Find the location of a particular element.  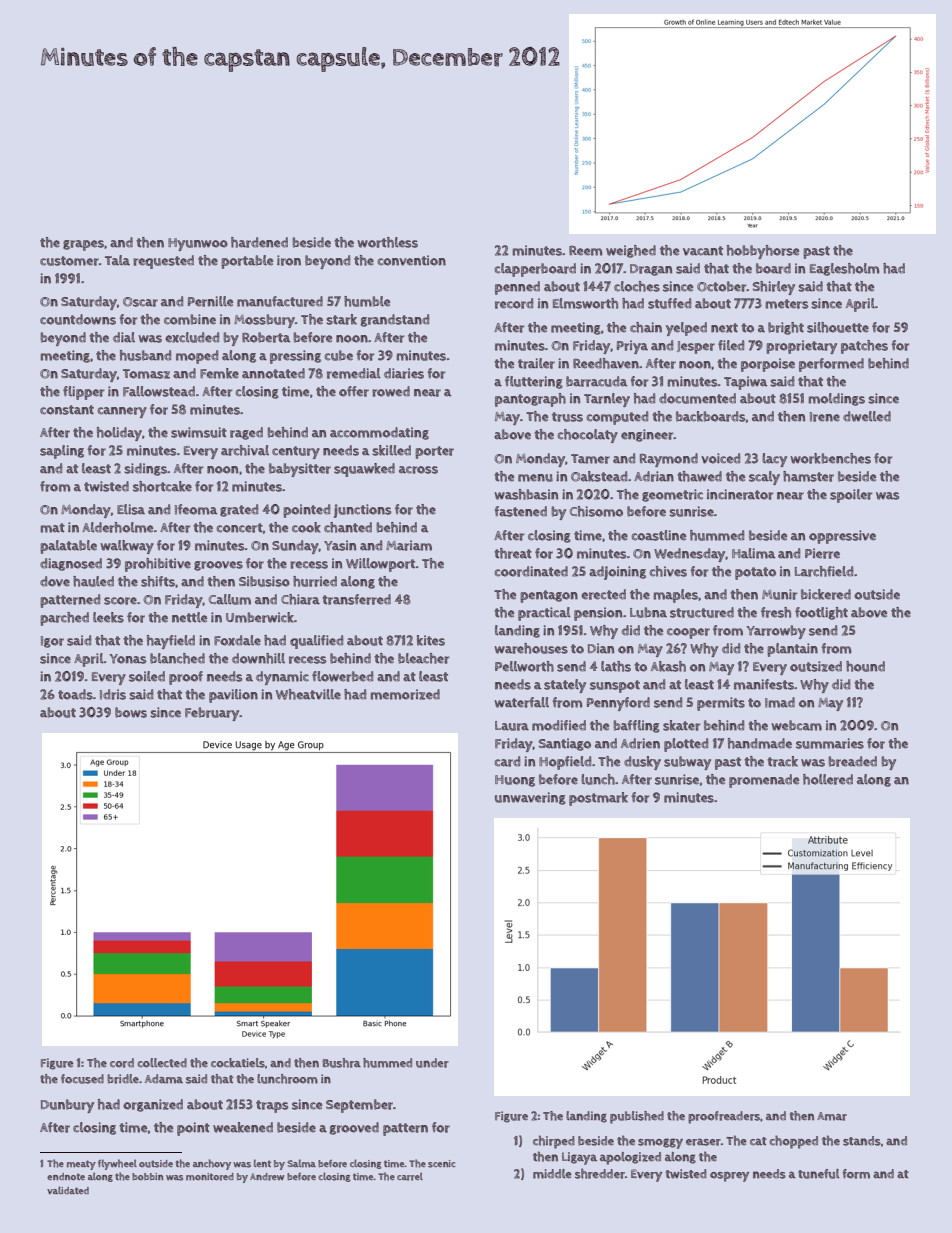

kites is located at coordinates (431, 640).
